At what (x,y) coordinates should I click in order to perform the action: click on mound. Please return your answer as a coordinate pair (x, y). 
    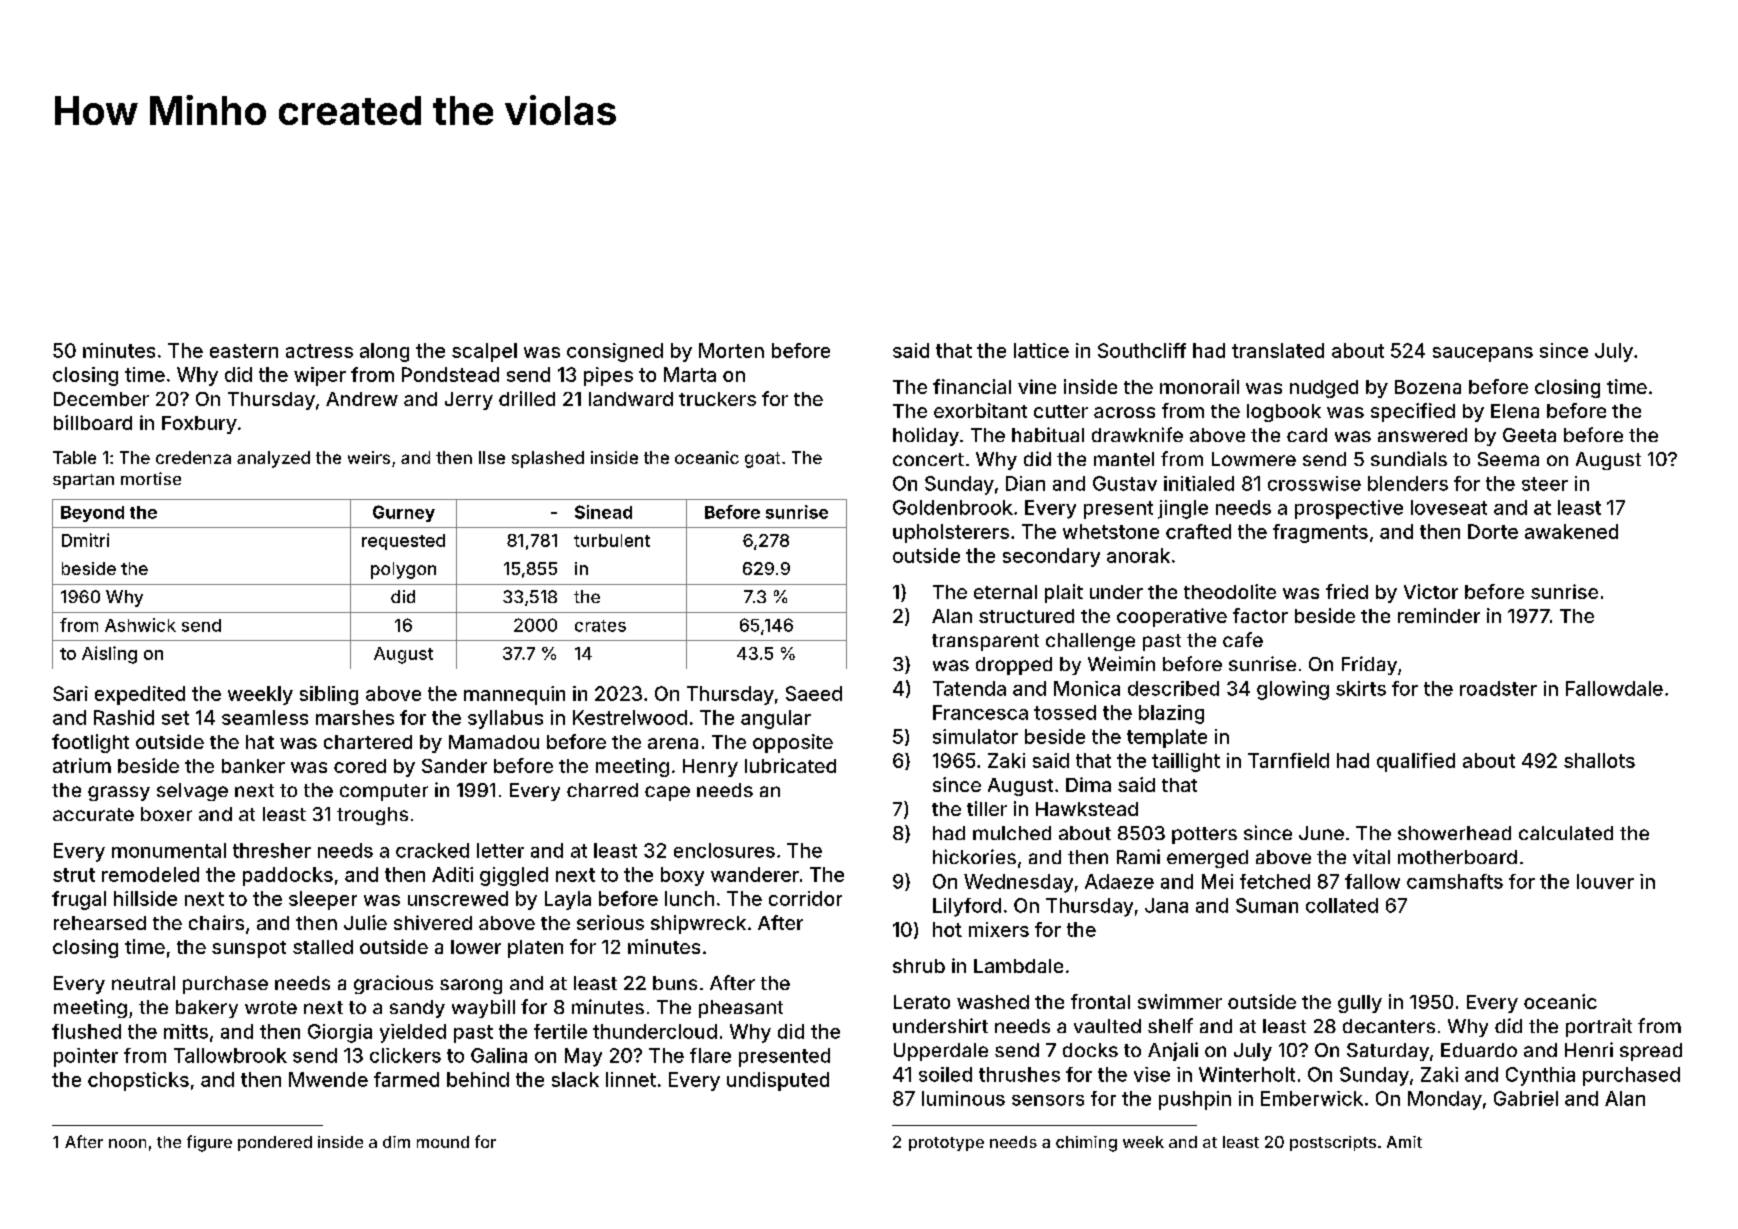
    Looking at the image, I should click on (443, 1142).
